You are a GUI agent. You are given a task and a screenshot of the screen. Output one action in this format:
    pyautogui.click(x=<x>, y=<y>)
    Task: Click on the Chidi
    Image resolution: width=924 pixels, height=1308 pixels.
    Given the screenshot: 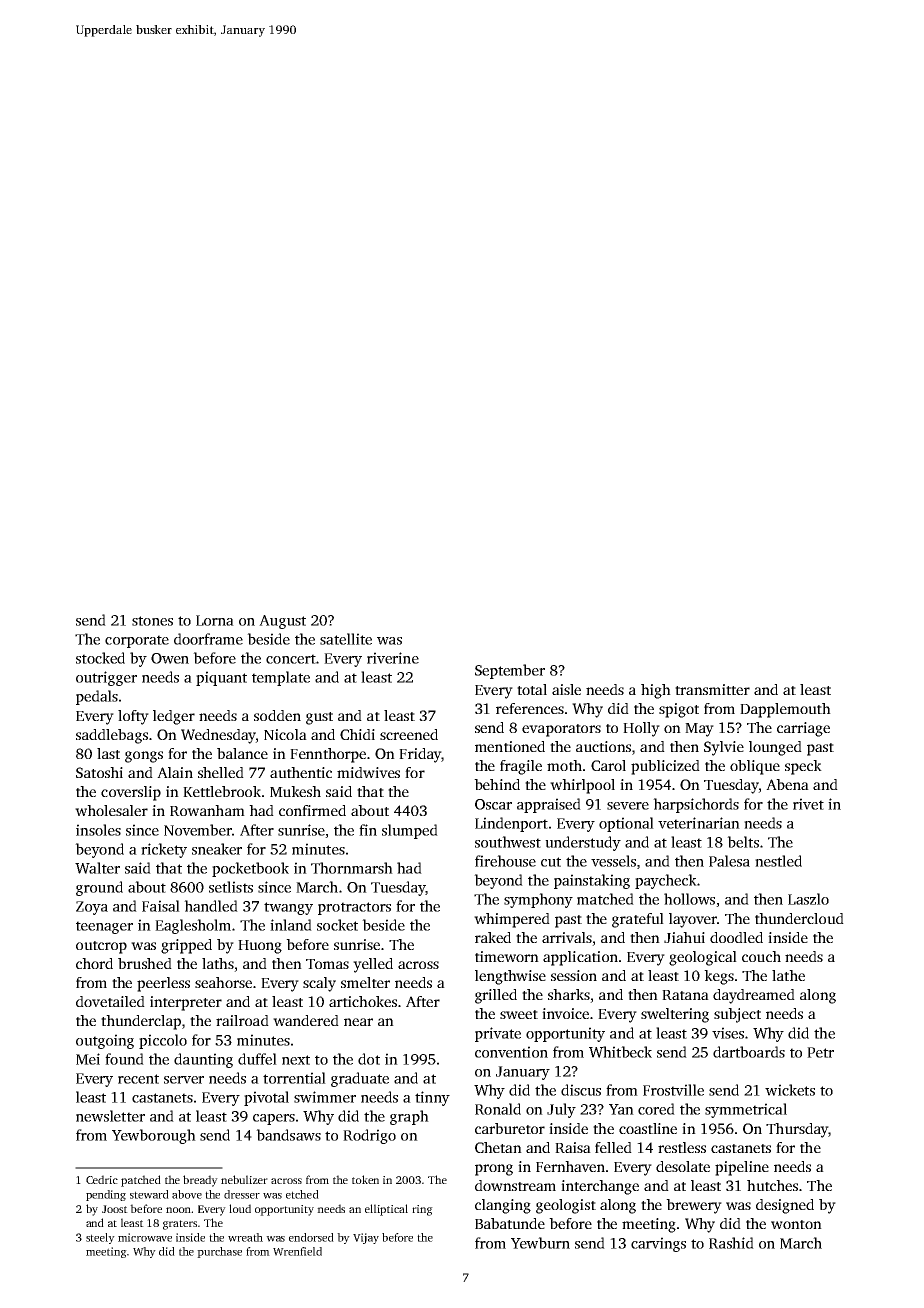 What is the action you would take?
    pyautogui.click(x=357, y=734)
